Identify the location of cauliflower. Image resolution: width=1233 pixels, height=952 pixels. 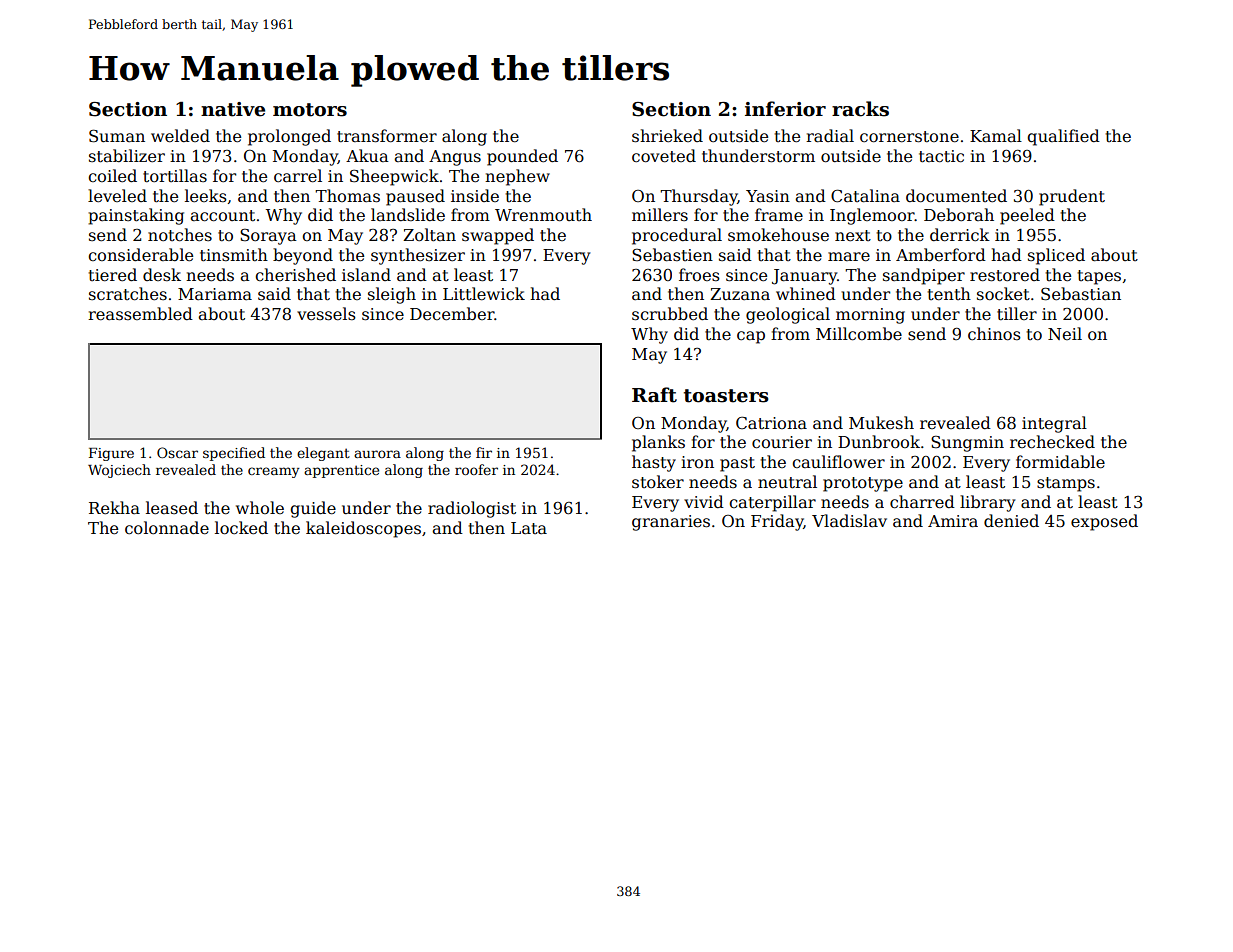
(838, 461).
